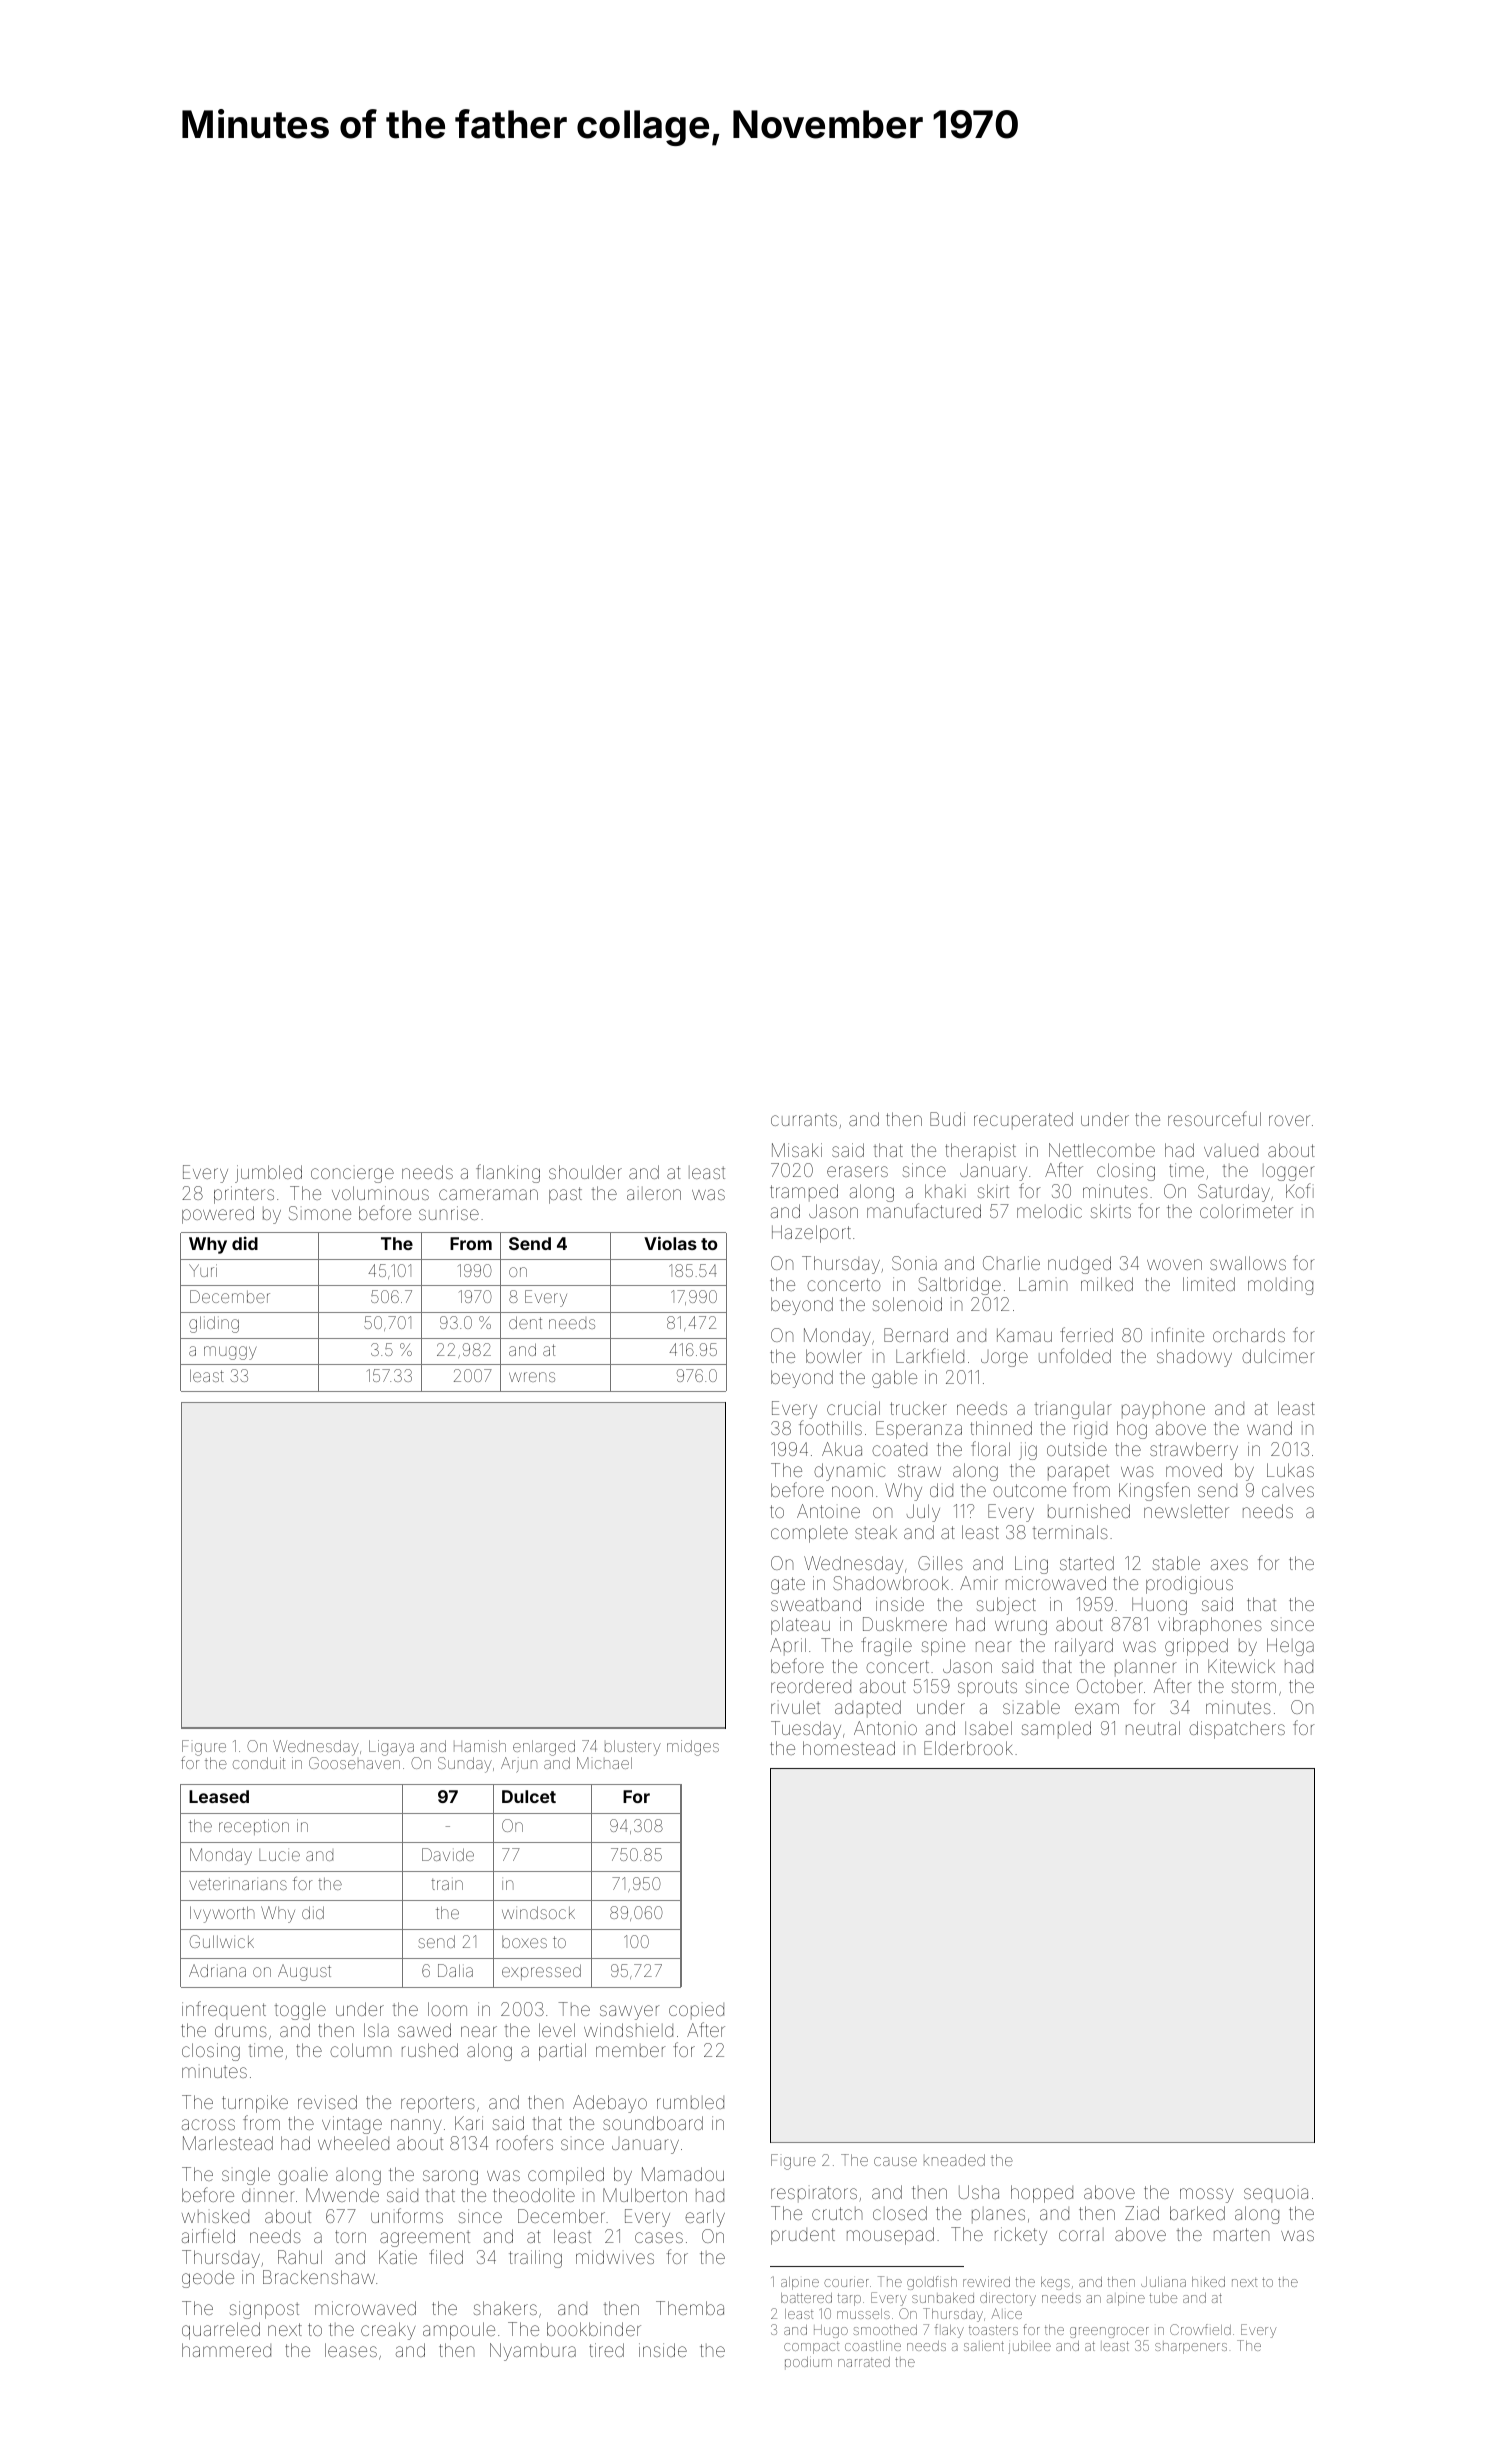 The width and height of the screenshot is (1496, 2464). Describe the element at coordinates (690, 2308) in the screenshot. I see `Themba` at that location.
